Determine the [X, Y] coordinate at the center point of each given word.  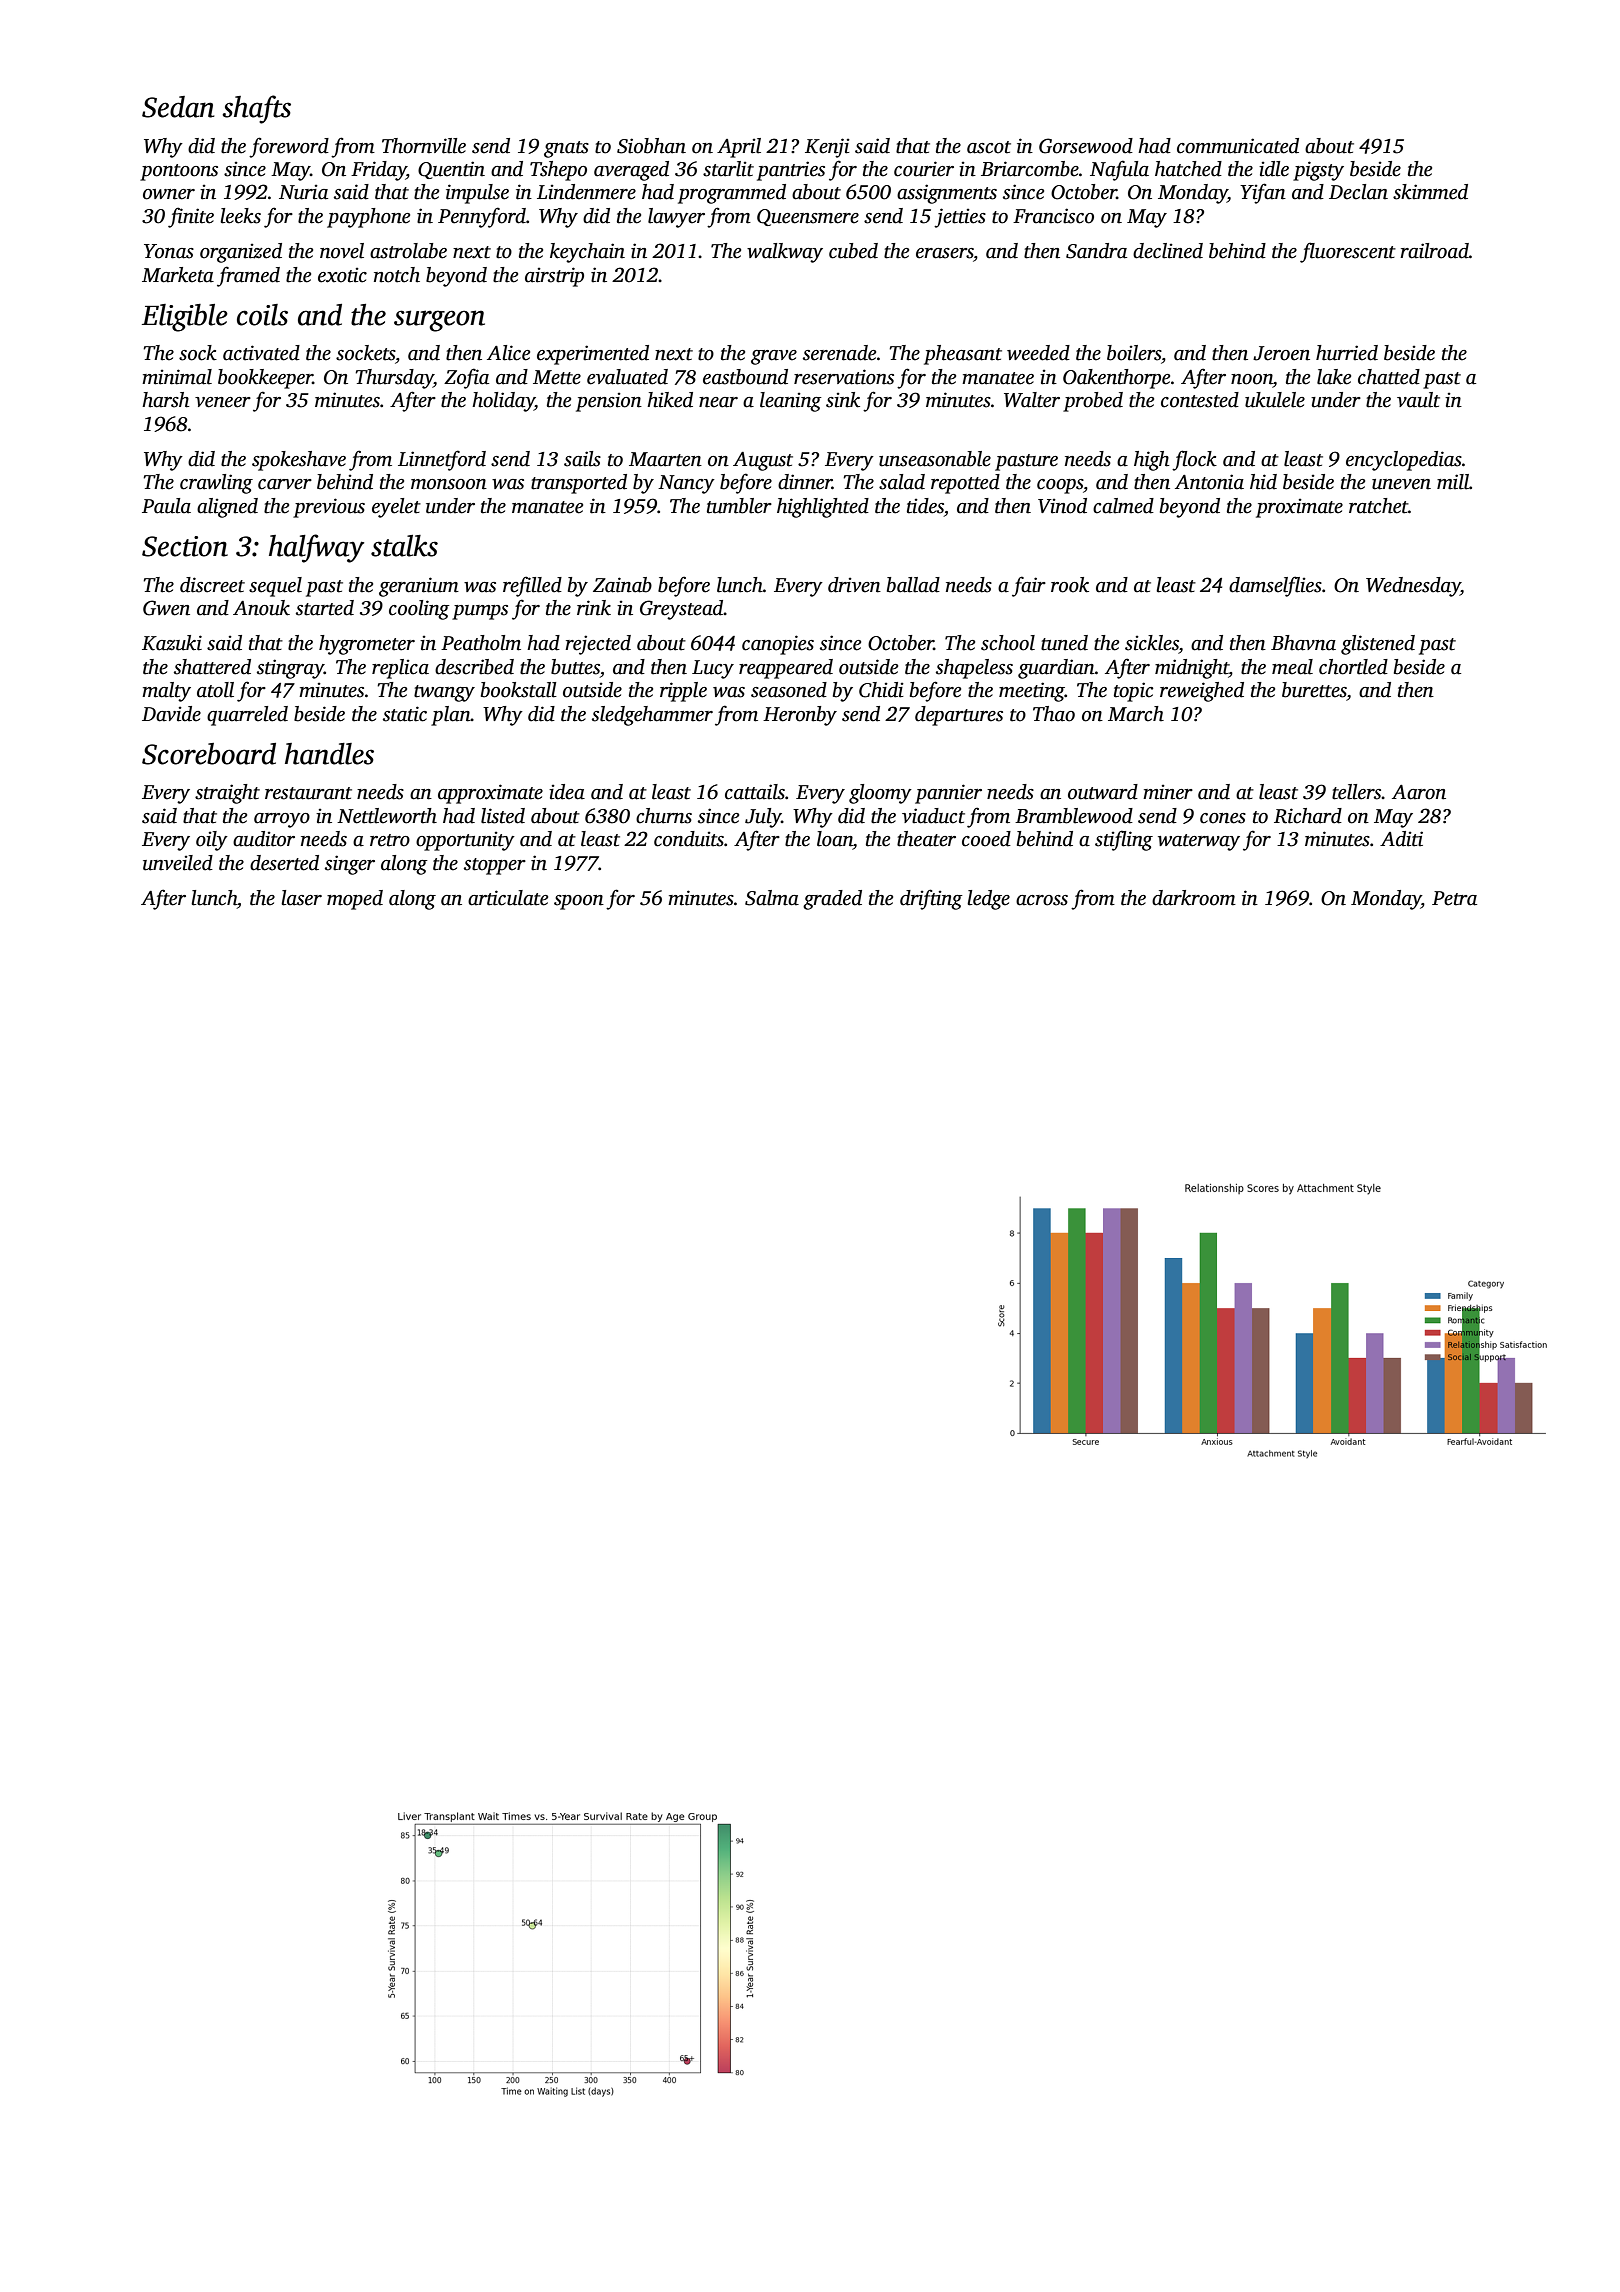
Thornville [424, 146]
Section [185, 546]
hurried [1347, 353]
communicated [1238, 146]
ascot [989, 147]
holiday [503, 402]
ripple [683, 692]
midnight [1192, 669]
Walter [1032, 400]
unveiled [178, 863]
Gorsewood [1086, 146]
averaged [631, 171]
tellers [1357, 792]
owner [169, 194]
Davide [171, 714]
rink [594, 608]
